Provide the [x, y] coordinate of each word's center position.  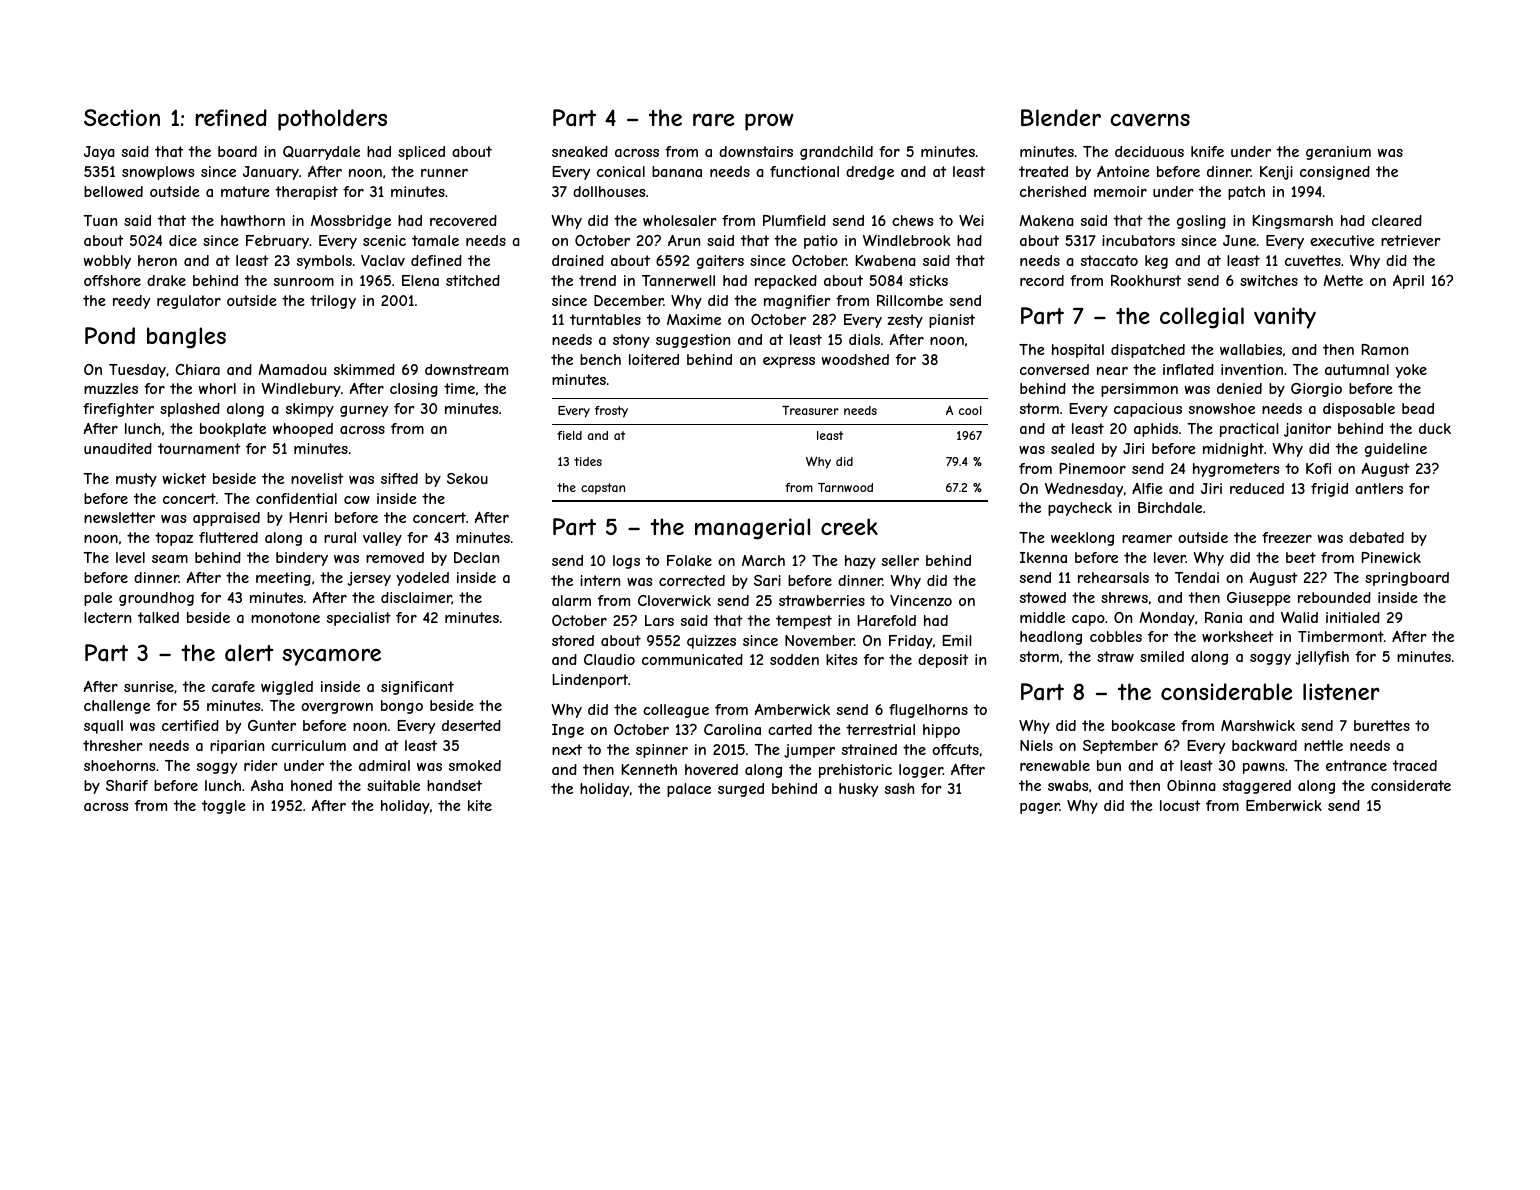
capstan [603, 489]
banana [677, 171]
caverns [1150, 120]
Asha [267, 785]
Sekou [467, 478]
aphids [1156, 430]
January [271, 173]
